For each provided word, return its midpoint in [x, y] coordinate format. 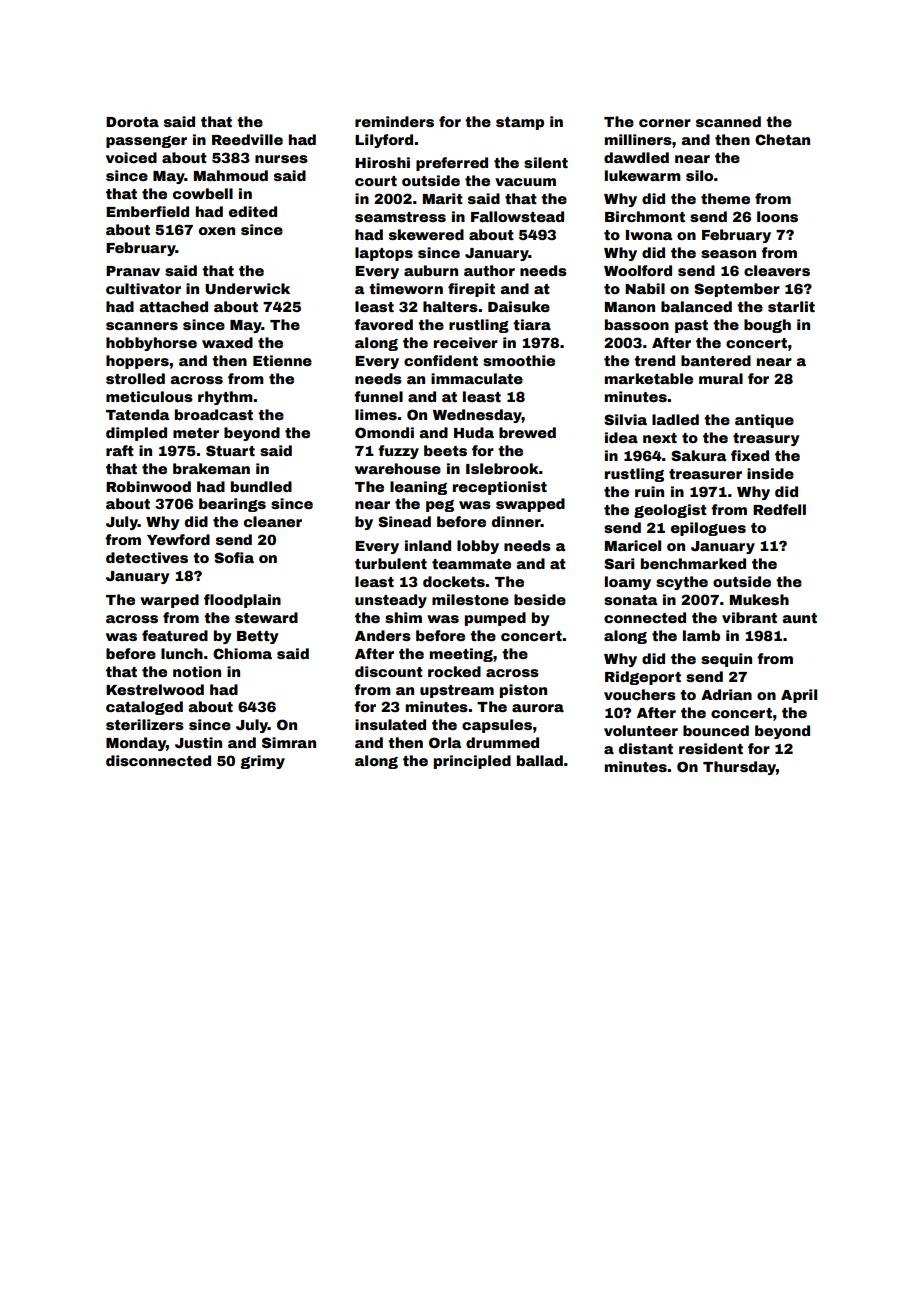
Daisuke [519, 306]
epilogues [708, 529]
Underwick [247, 288]
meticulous [149, 396]
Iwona [649, 235]
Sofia [234, 557]
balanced [696, 306]
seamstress [400, 217]
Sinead [404, 521]
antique [764, 421]
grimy [262, 762]
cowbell [203, 193]
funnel [378, 396]
